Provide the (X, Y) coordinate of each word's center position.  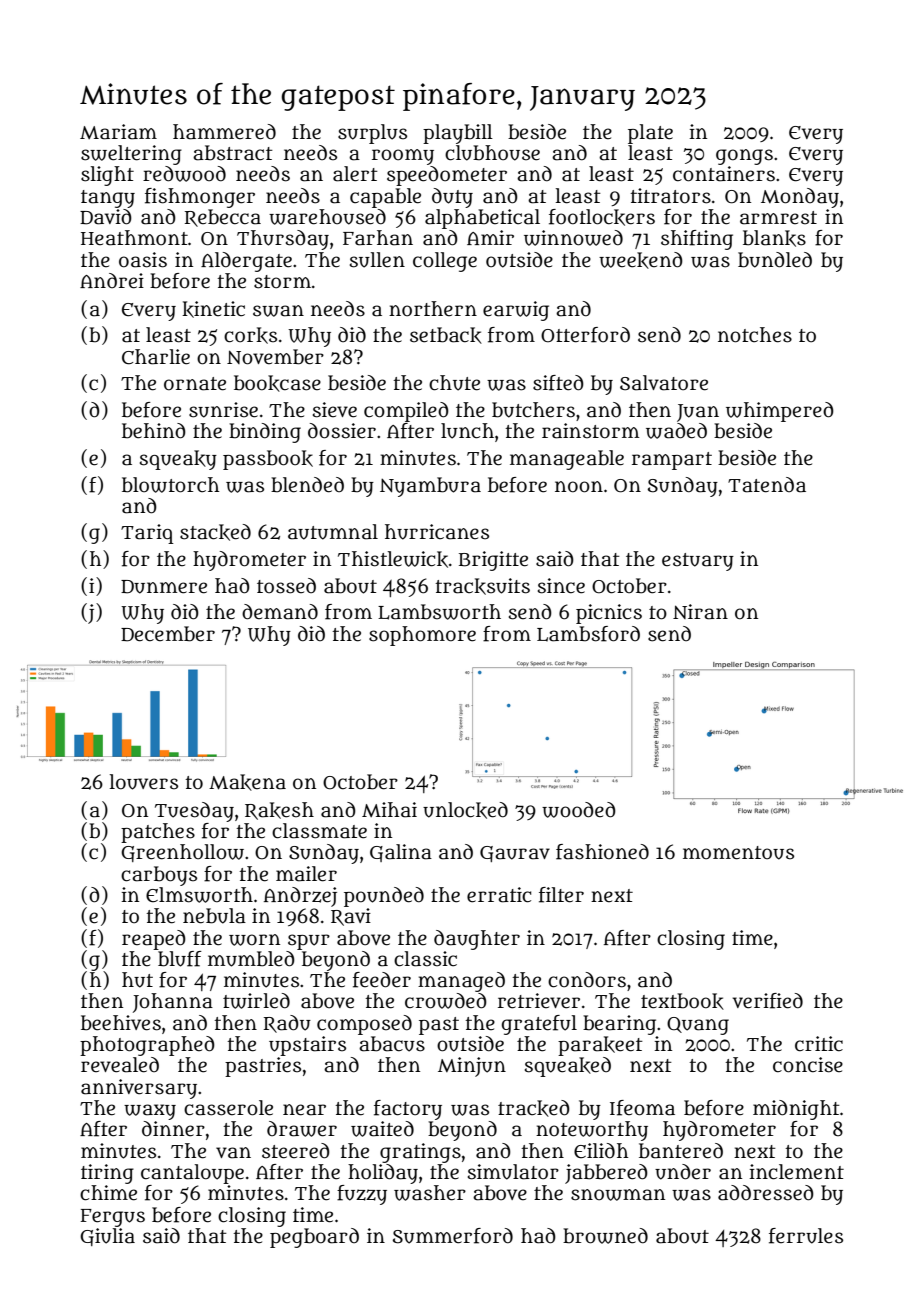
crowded (446, 1001)
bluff (180, 959)
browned (605, 1236)
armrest (778, 218)
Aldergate (246, 262)
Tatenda (767, 485)
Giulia (107, 1237)
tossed (286, 586)
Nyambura (430, 487)
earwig (516, 311)
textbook (682, 1001)
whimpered (780, 412)
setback (446, 335)
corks (250, 335)
